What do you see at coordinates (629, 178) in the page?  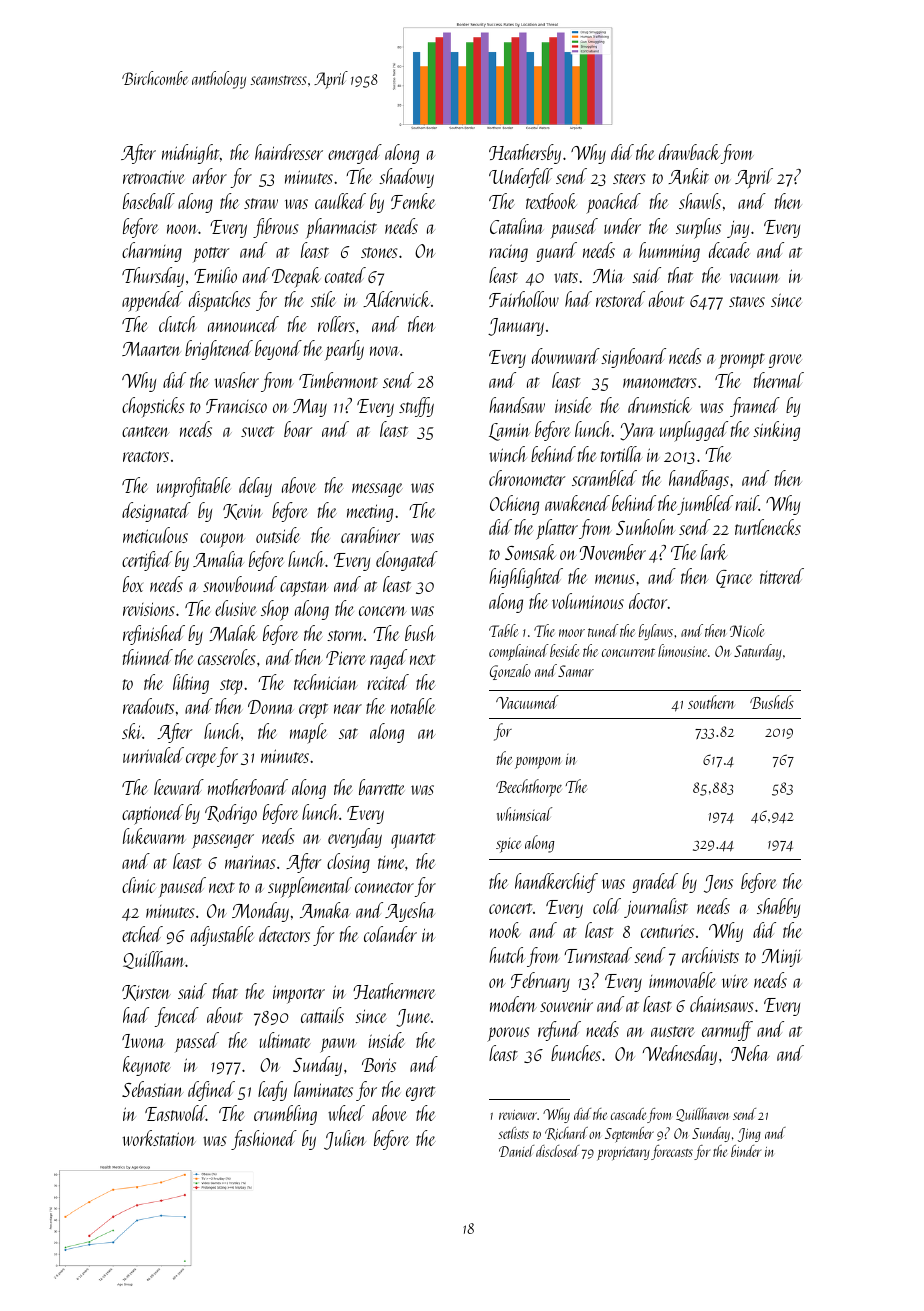 I see `steers` at bounding box center [629, 178].
